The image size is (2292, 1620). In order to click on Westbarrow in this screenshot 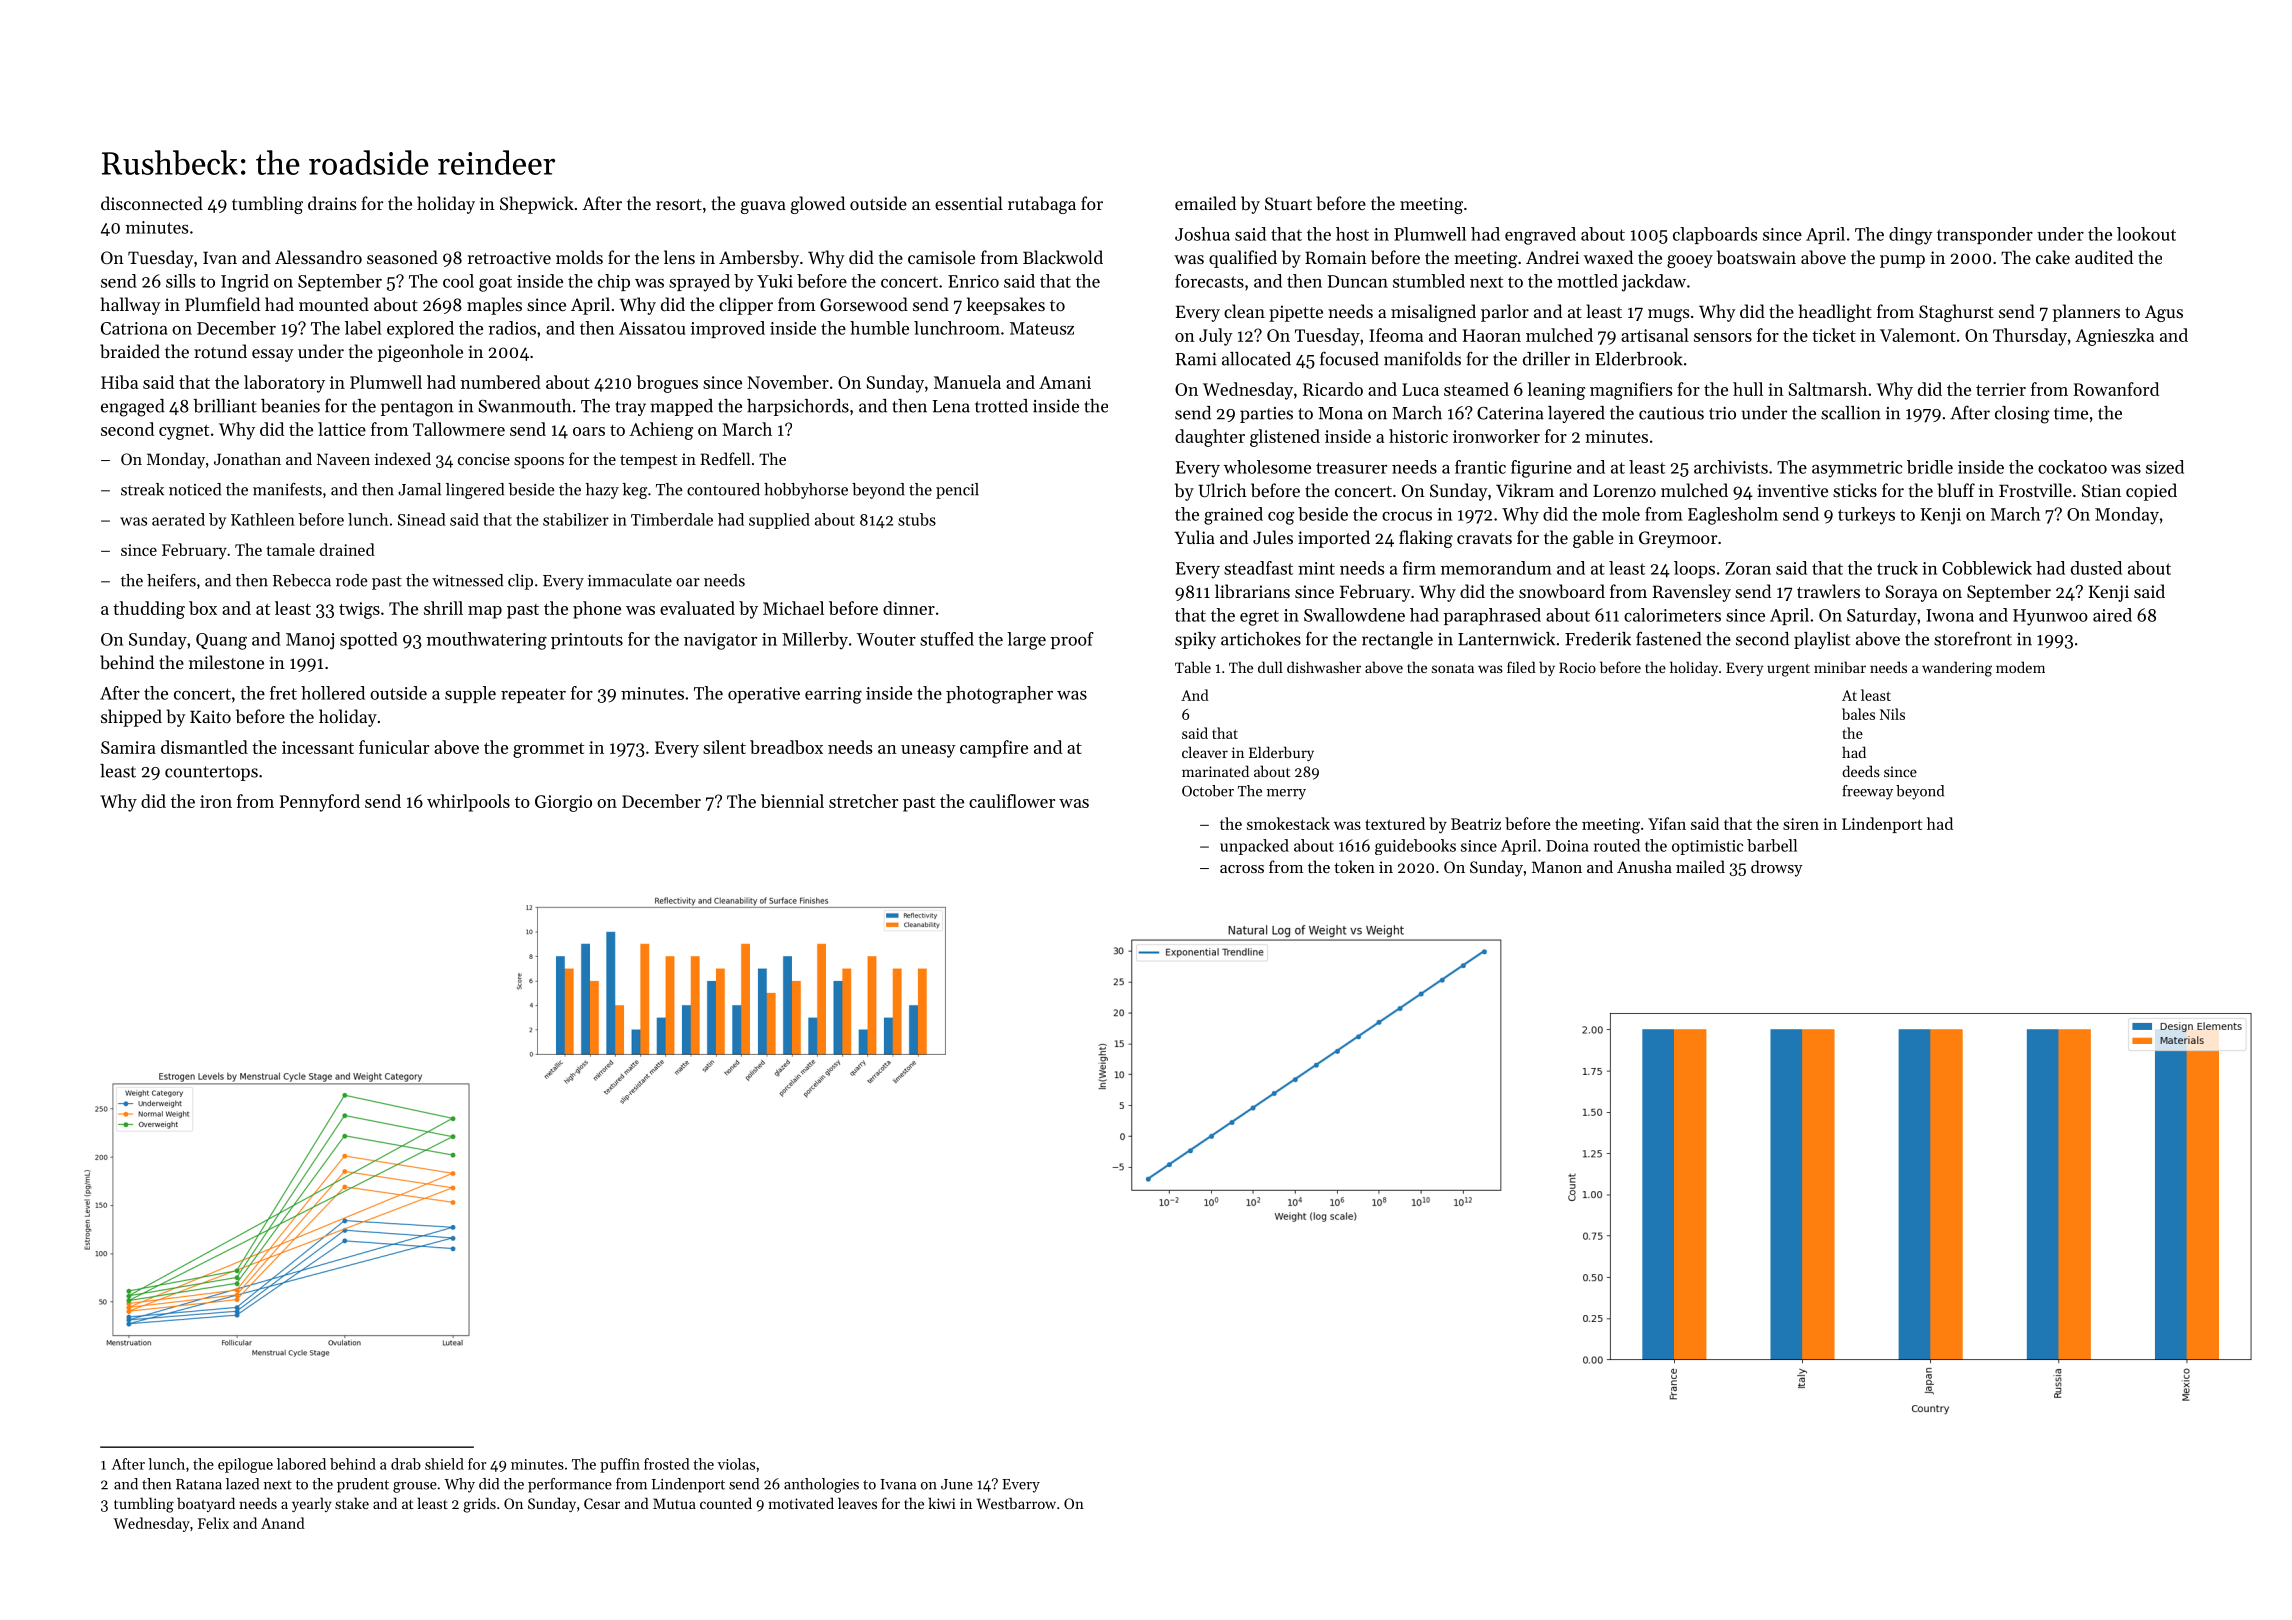, I will do `click(1016, 1503)`.
